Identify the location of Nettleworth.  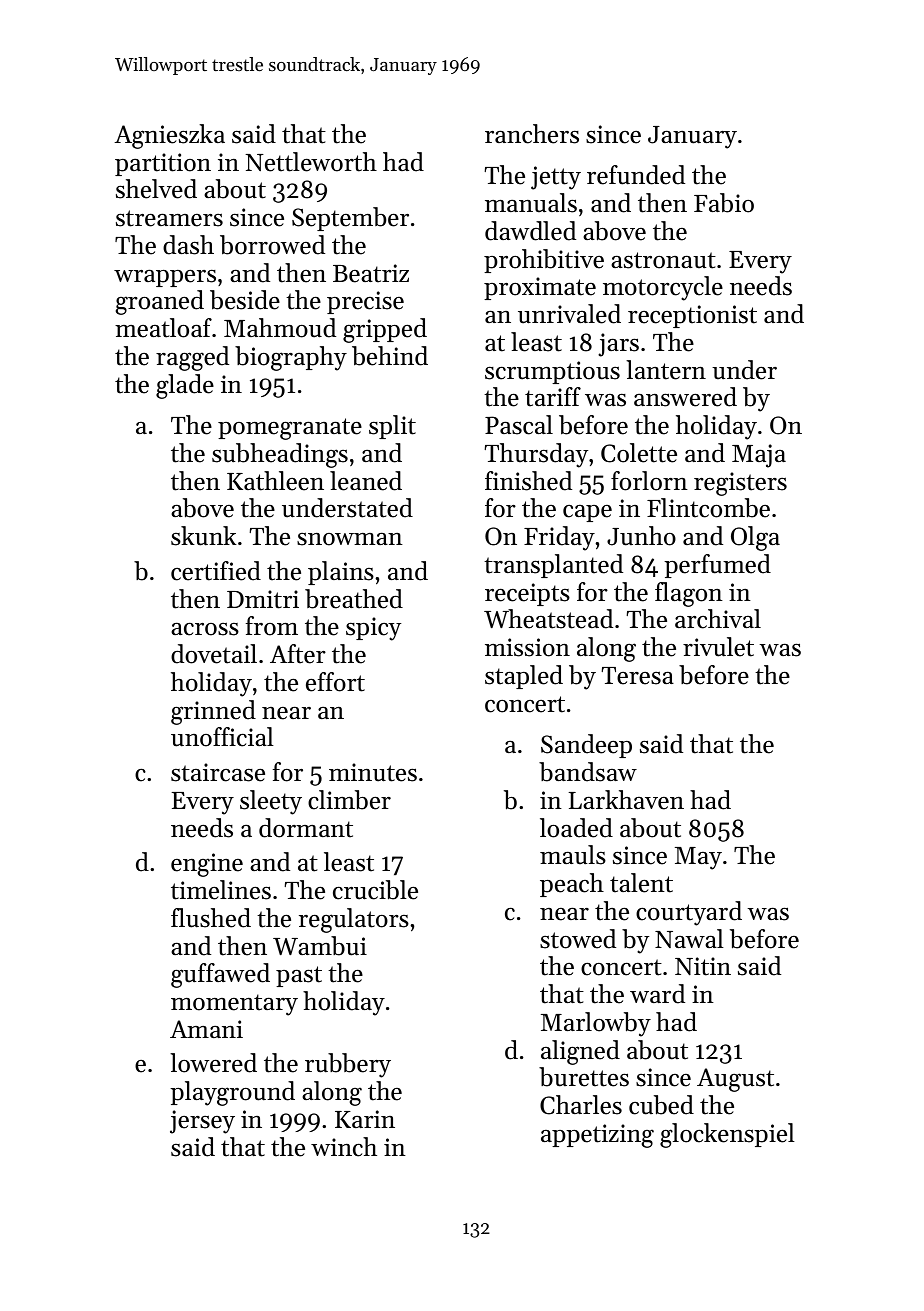
(311, 162).
